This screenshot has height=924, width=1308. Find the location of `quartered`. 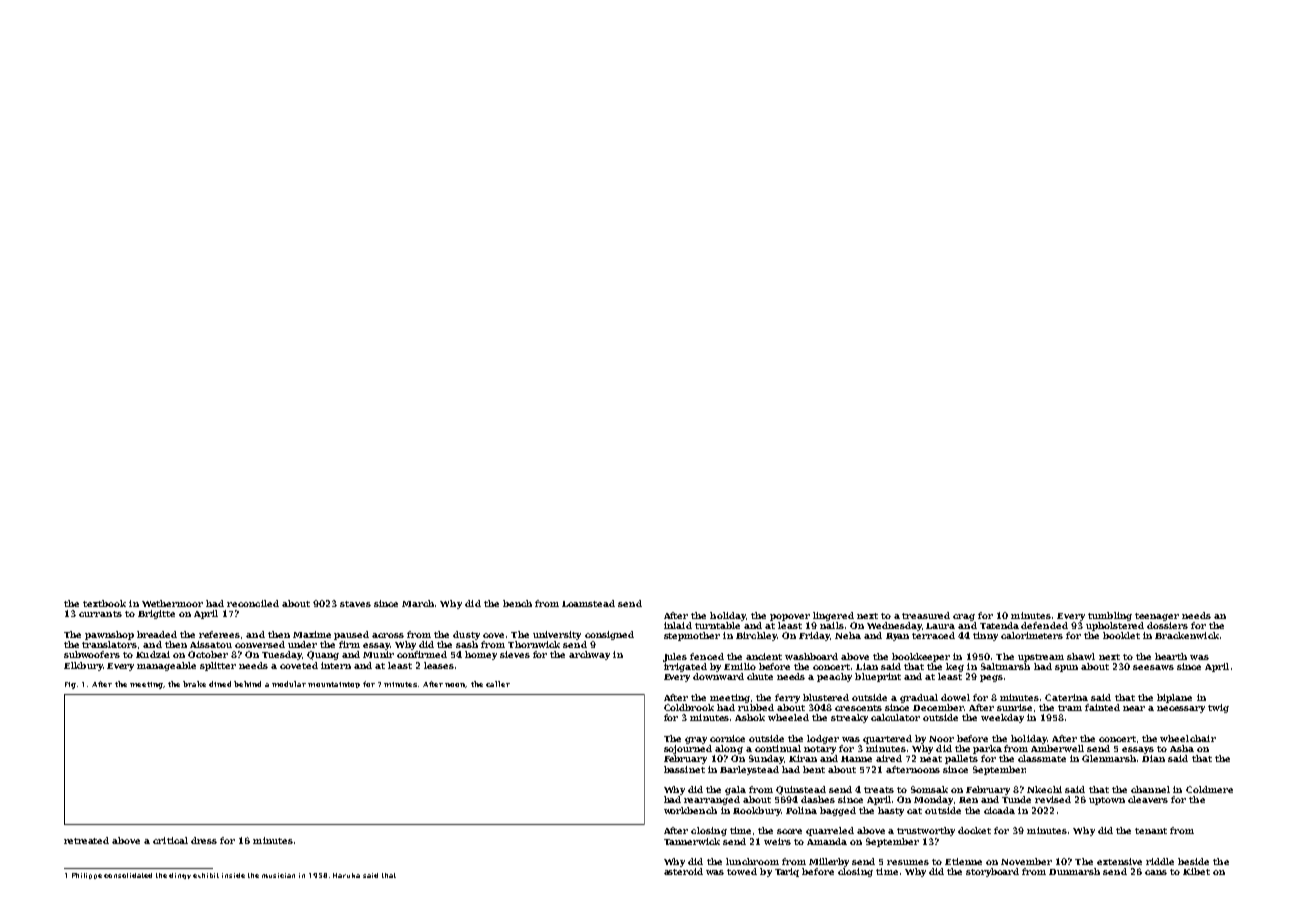

quartered is located at coordinates (887, 739).
